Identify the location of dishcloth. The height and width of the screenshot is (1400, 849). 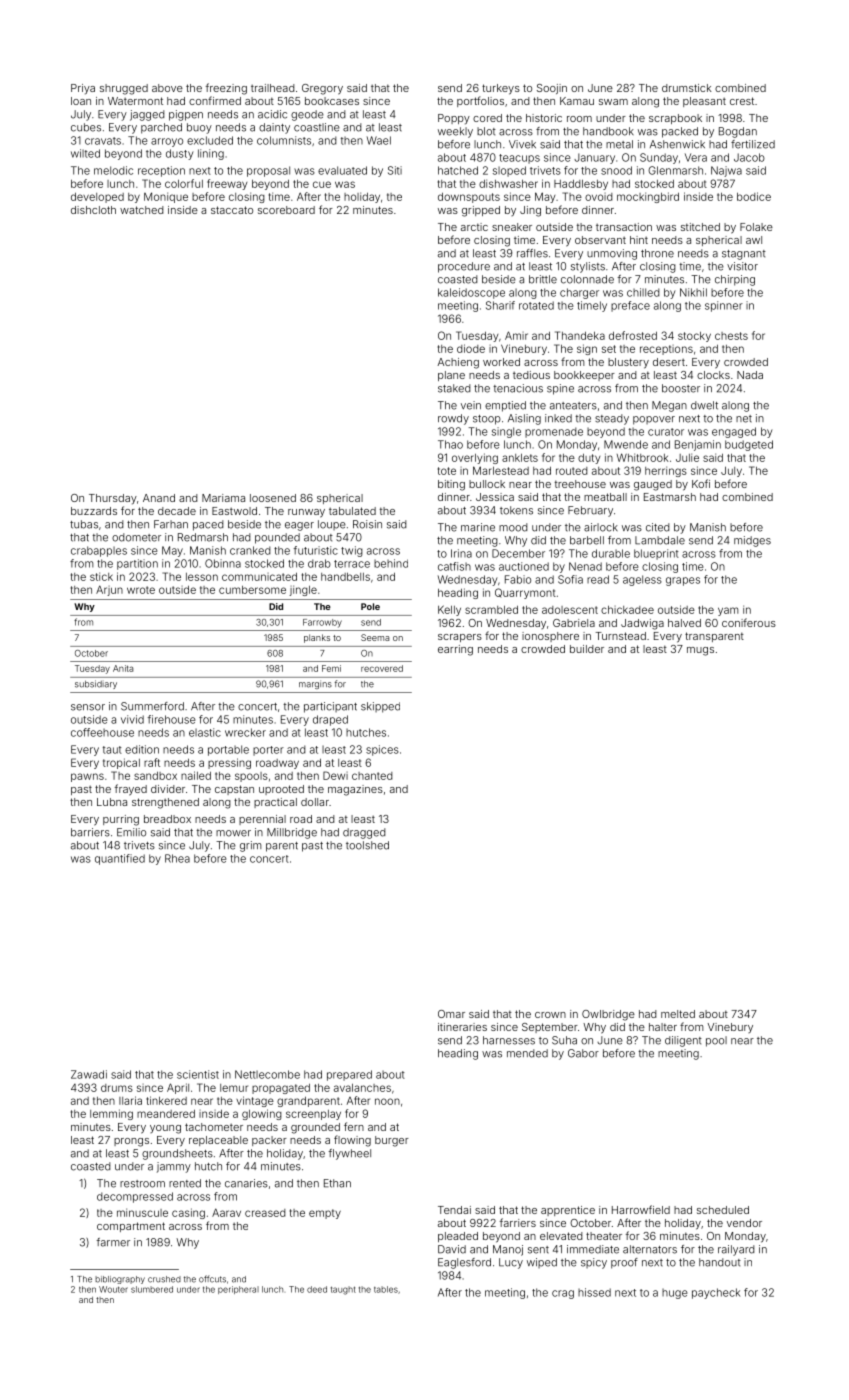
(93, 210).
